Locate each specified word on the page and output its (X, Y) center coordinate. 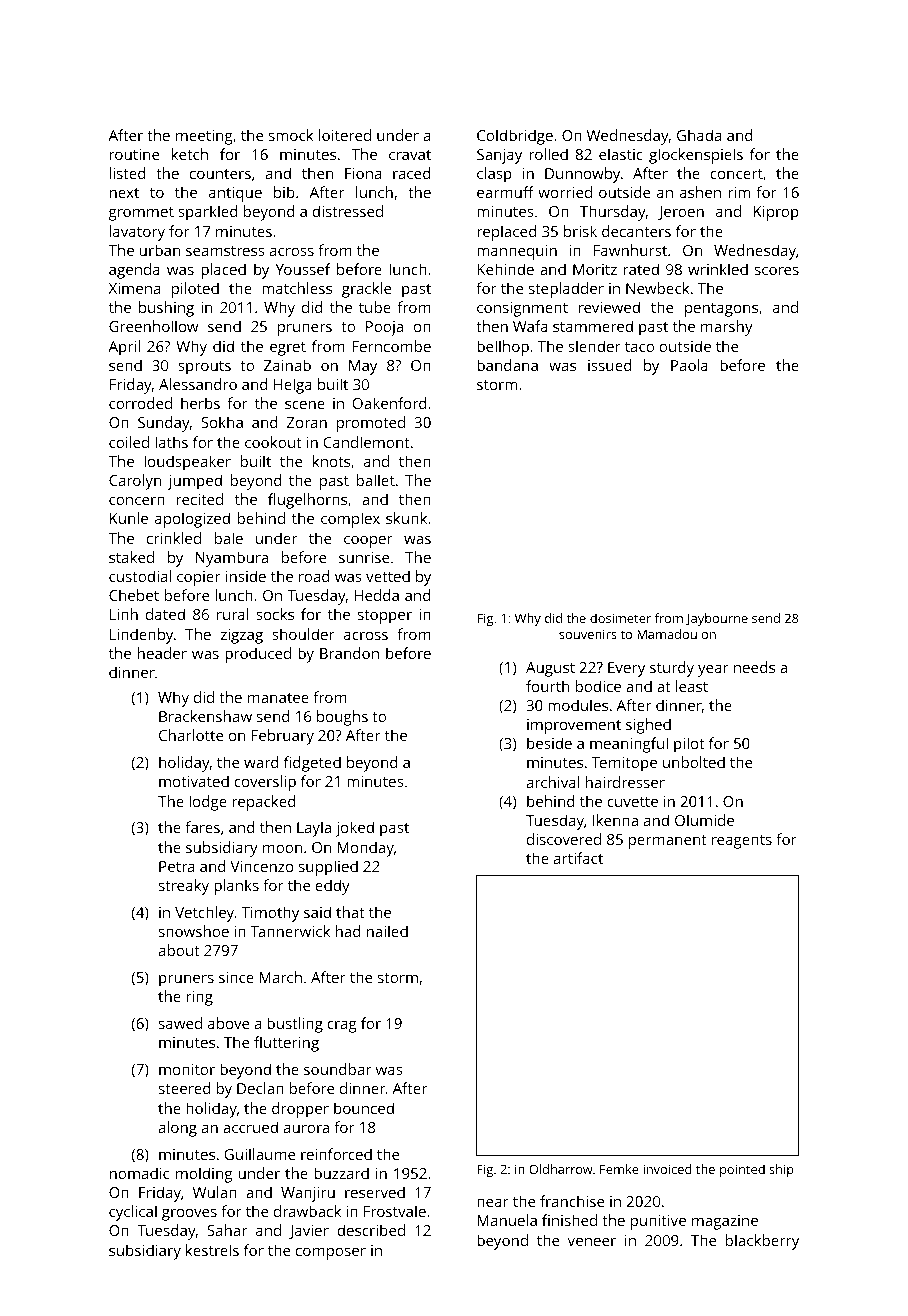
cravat (410, 155)
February (282, 737)
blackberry (762, 1242)
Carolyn (135, 482)
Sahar (227, 1230)
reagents (742, 842)
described (371, 1230)
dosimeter (620, 618)
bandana (507, 365)
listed (128, 173)
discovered (564, 839)
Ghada (699, 135)
